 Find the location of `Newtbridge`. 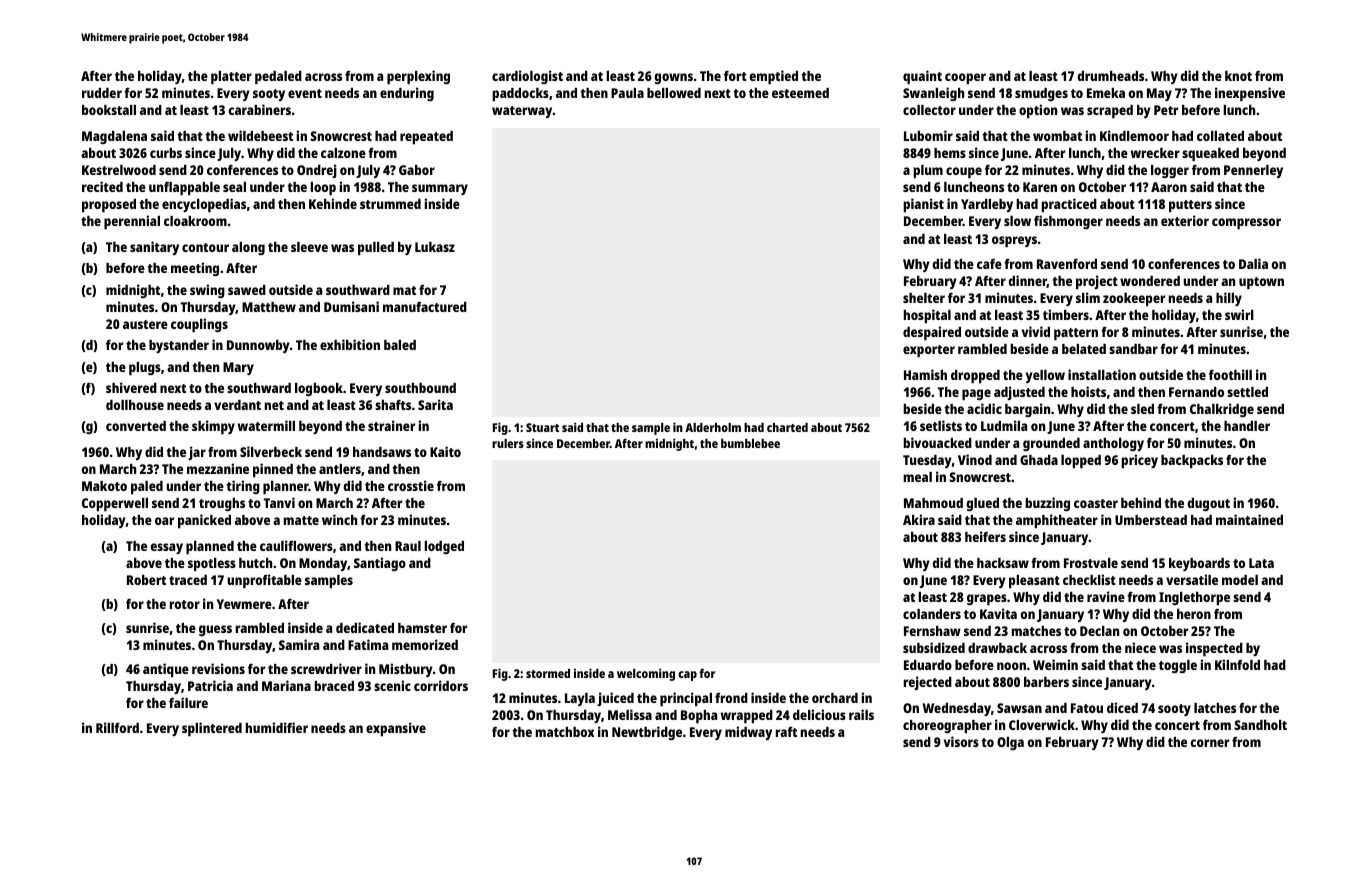

Newtbridge is located at coordinates (647, 733).
